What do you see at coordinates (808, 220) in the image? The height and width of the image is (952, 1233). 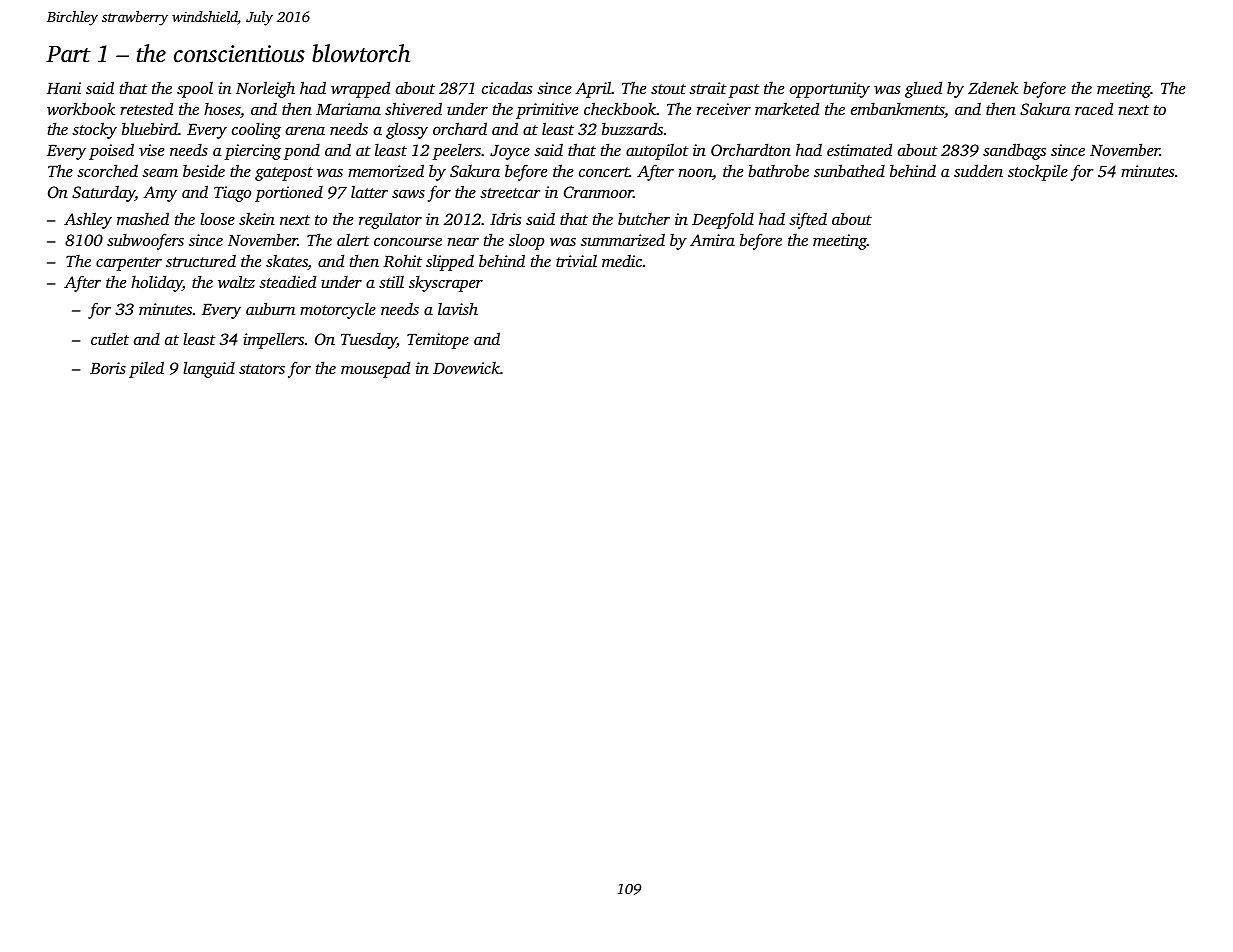 I see `sifted` at bounding box center [808, 220].
